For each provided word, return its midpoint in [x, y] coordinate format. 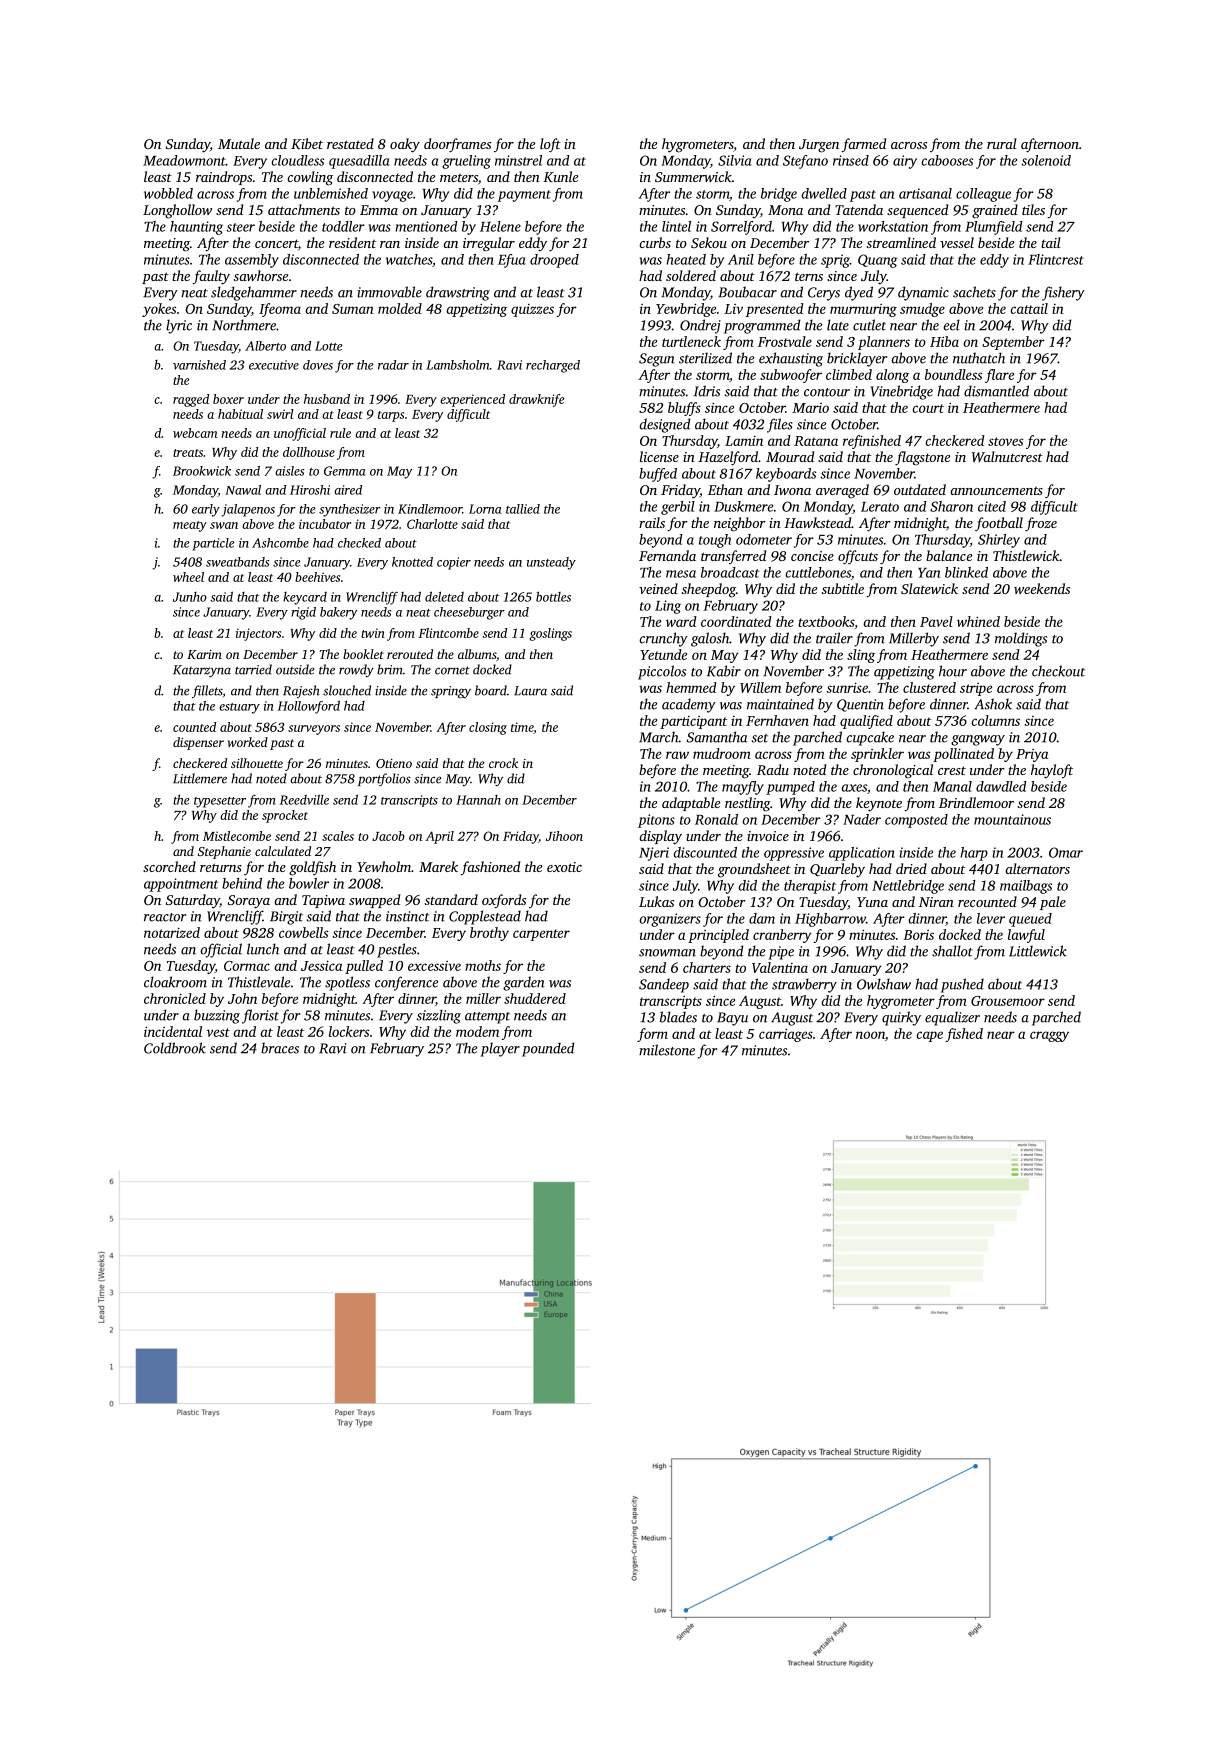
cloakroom [175, 982]
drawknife [536, 400]
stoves [1005, 441]
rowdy [356, 670]
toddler [343, 226]
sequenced [917, 211]
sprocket [285, 816]
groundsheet [754, 870]
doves [318, 365]
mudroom [722, 753]
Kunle [560, 176]
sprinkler [877, 755]
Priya [1032, 755]
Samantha [717, 737]
